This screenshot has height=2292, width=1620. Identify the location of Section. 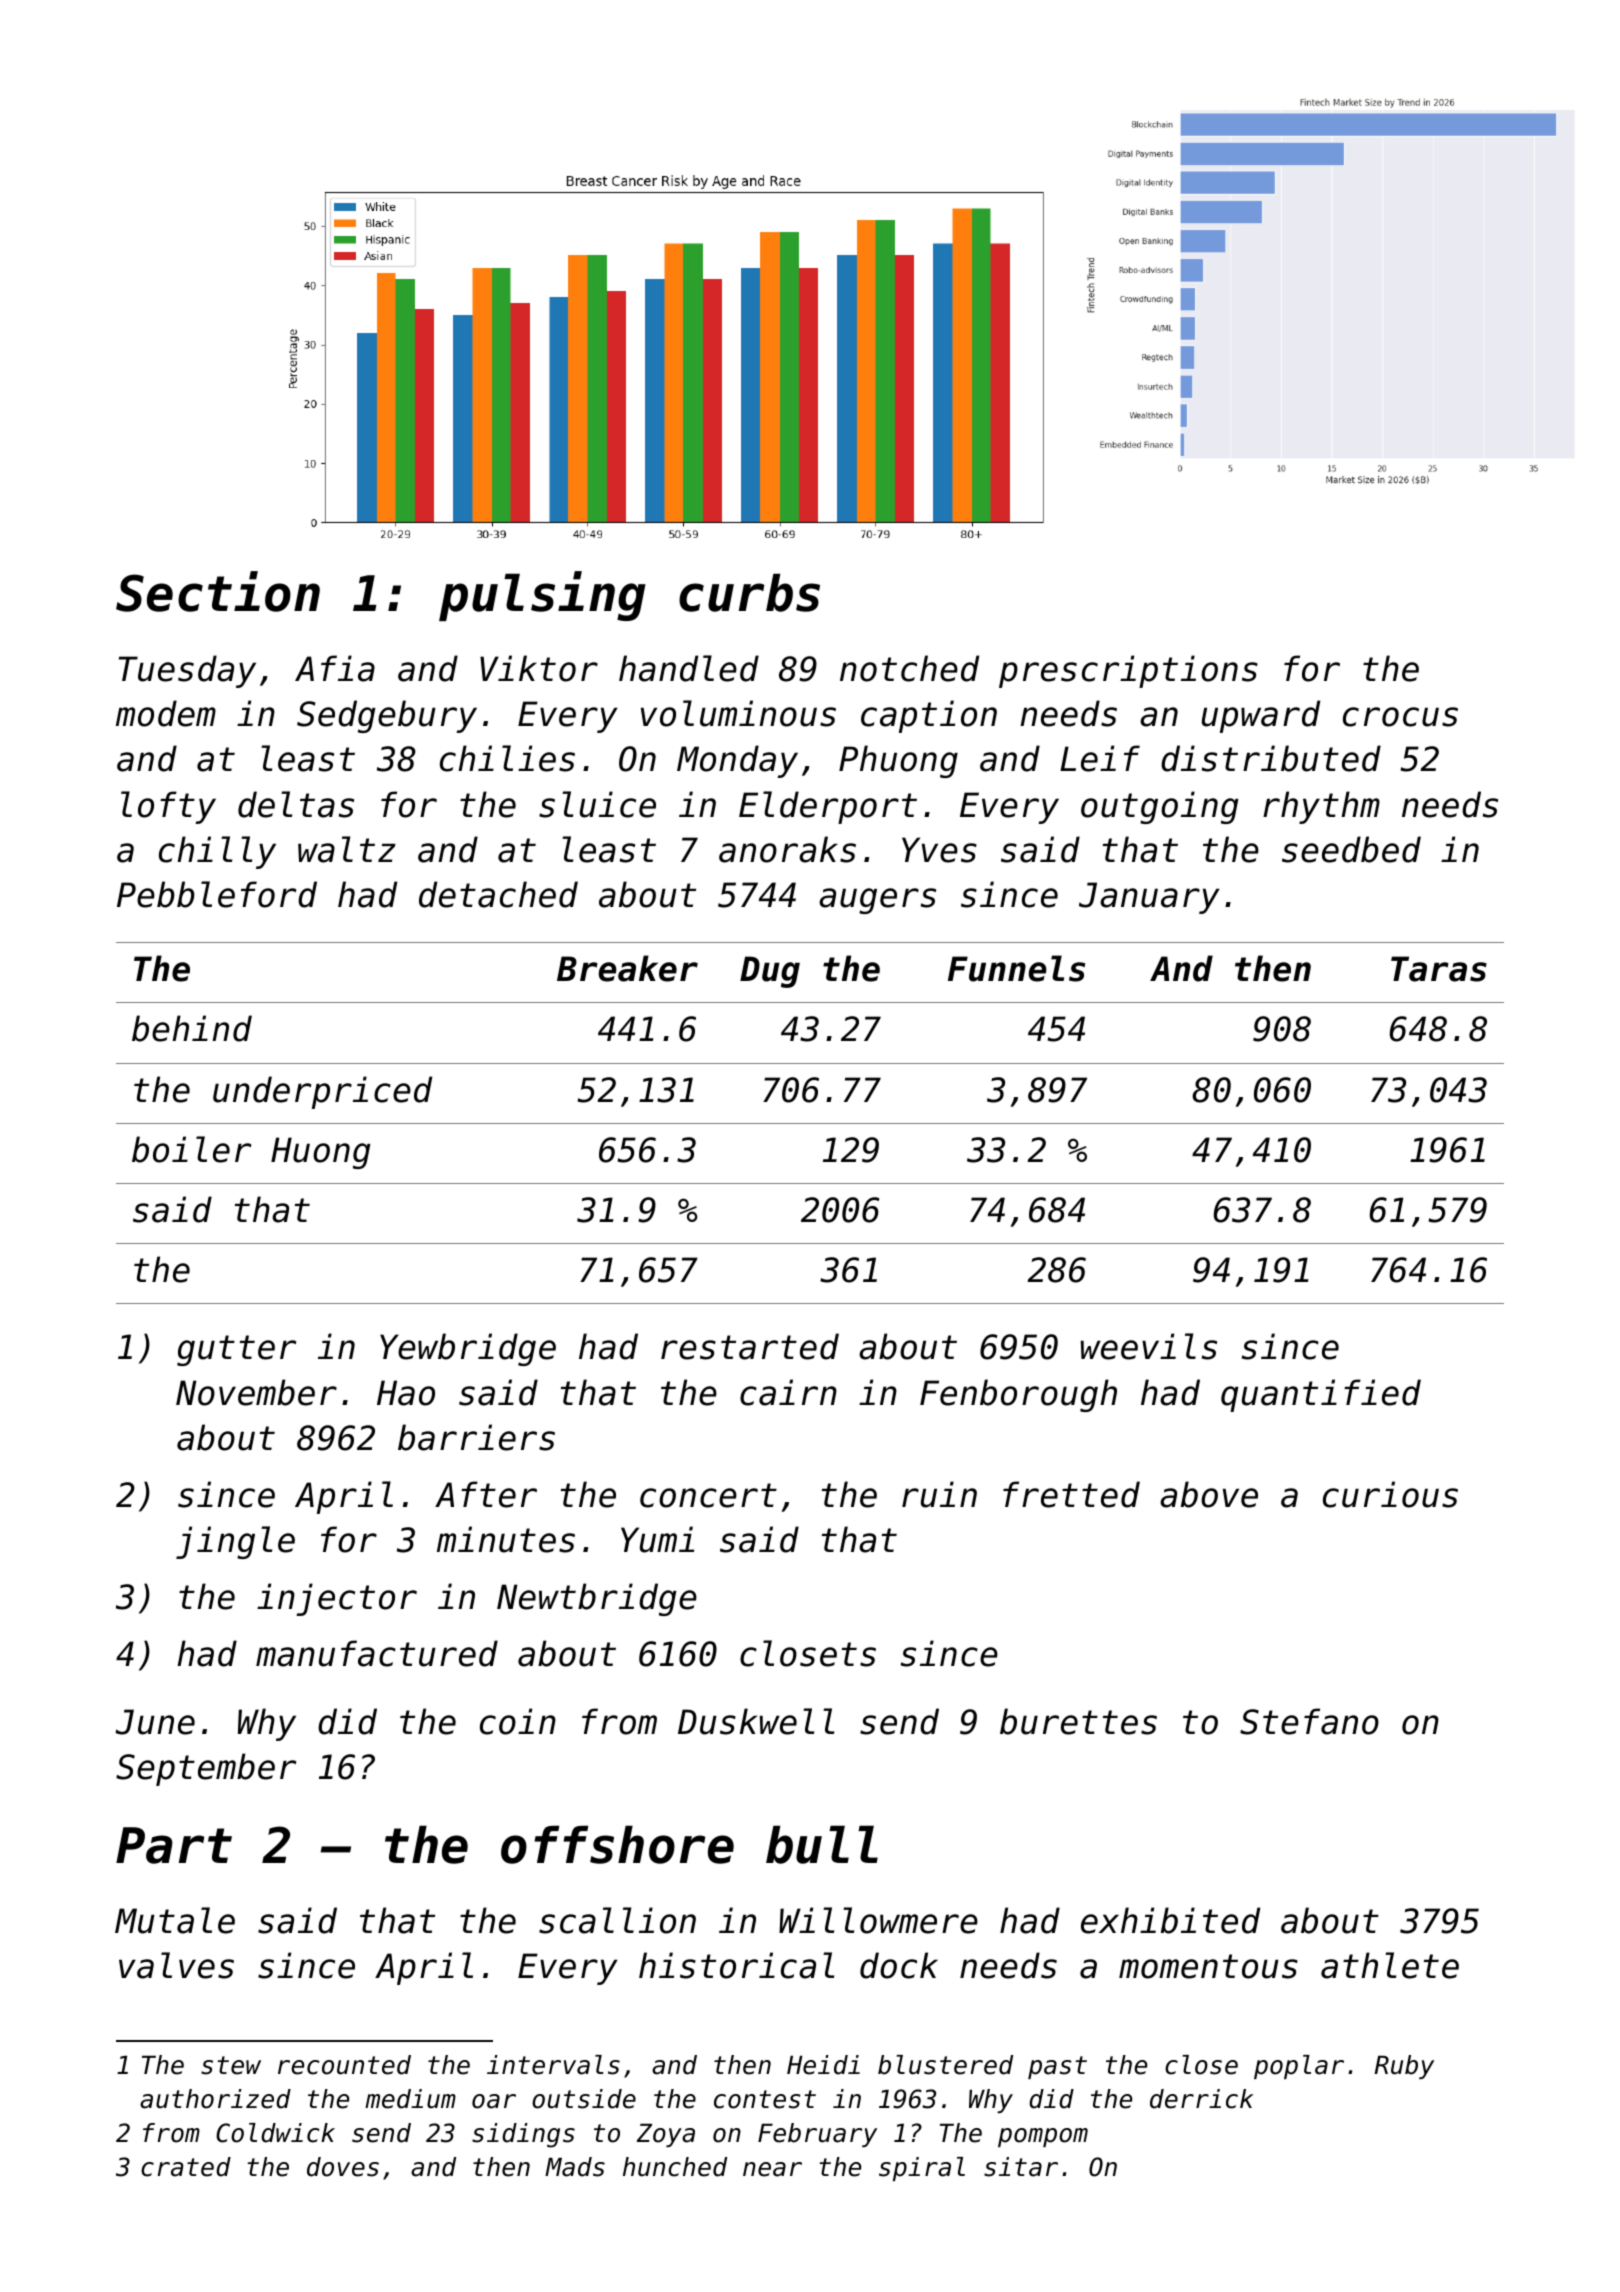
(218, 591).
